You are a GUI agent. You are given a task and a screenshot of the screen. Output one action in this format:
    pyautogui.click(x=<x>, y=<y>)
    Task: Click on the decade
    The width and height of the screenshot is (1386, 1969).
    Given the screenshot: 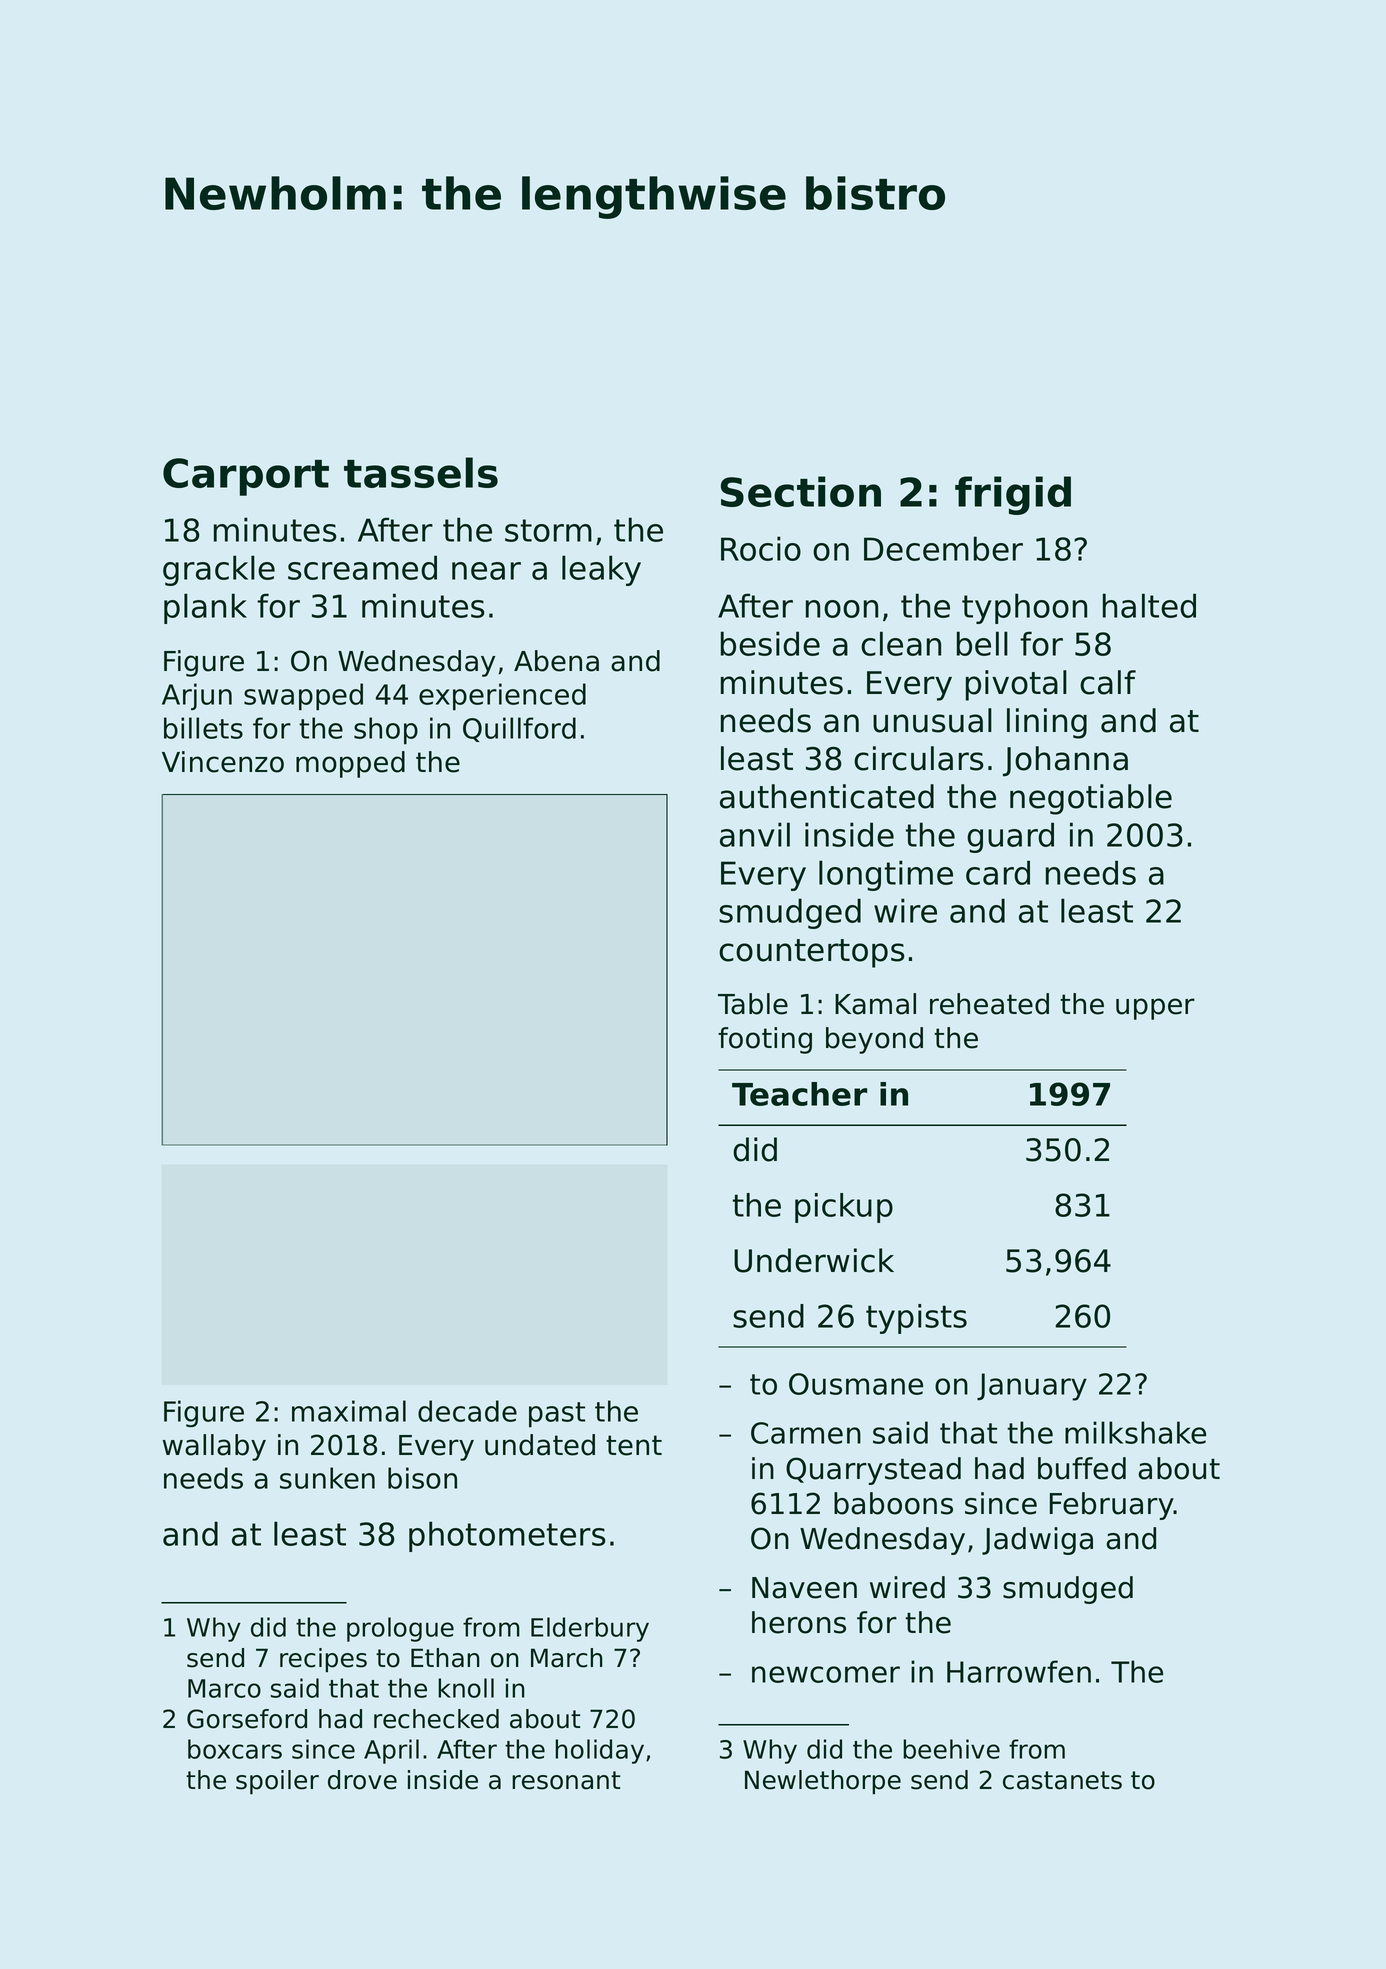 What is the action you would take?
    pyautogui.click(x=467, y=1411)
